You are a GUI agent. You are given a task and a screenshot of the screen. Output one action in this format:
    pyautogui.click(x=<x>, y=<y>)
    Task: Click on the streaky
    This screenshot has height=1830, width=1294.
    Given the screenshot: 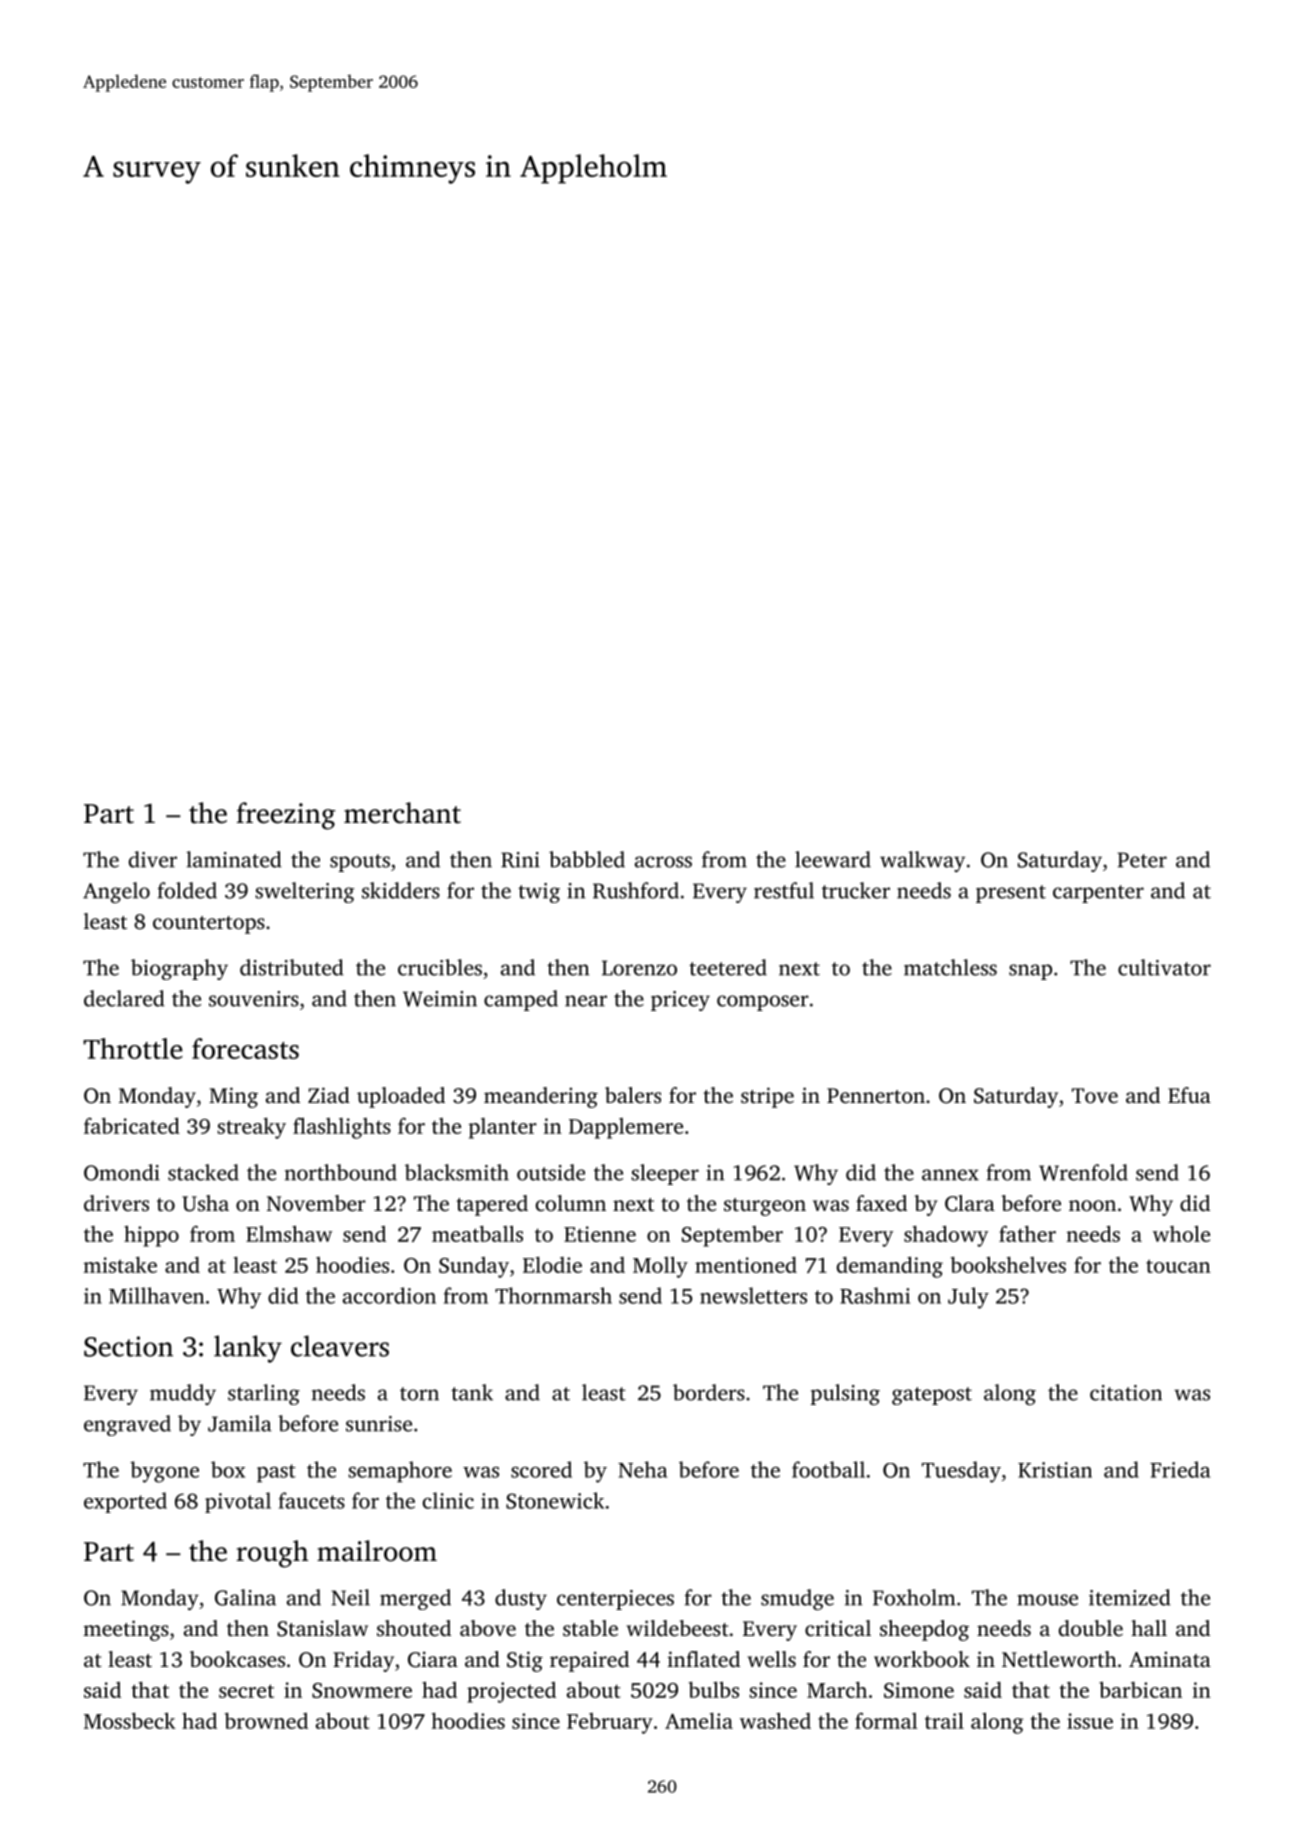 What is the action you would take?
    pyautogui.click(x=251, y=1128)
